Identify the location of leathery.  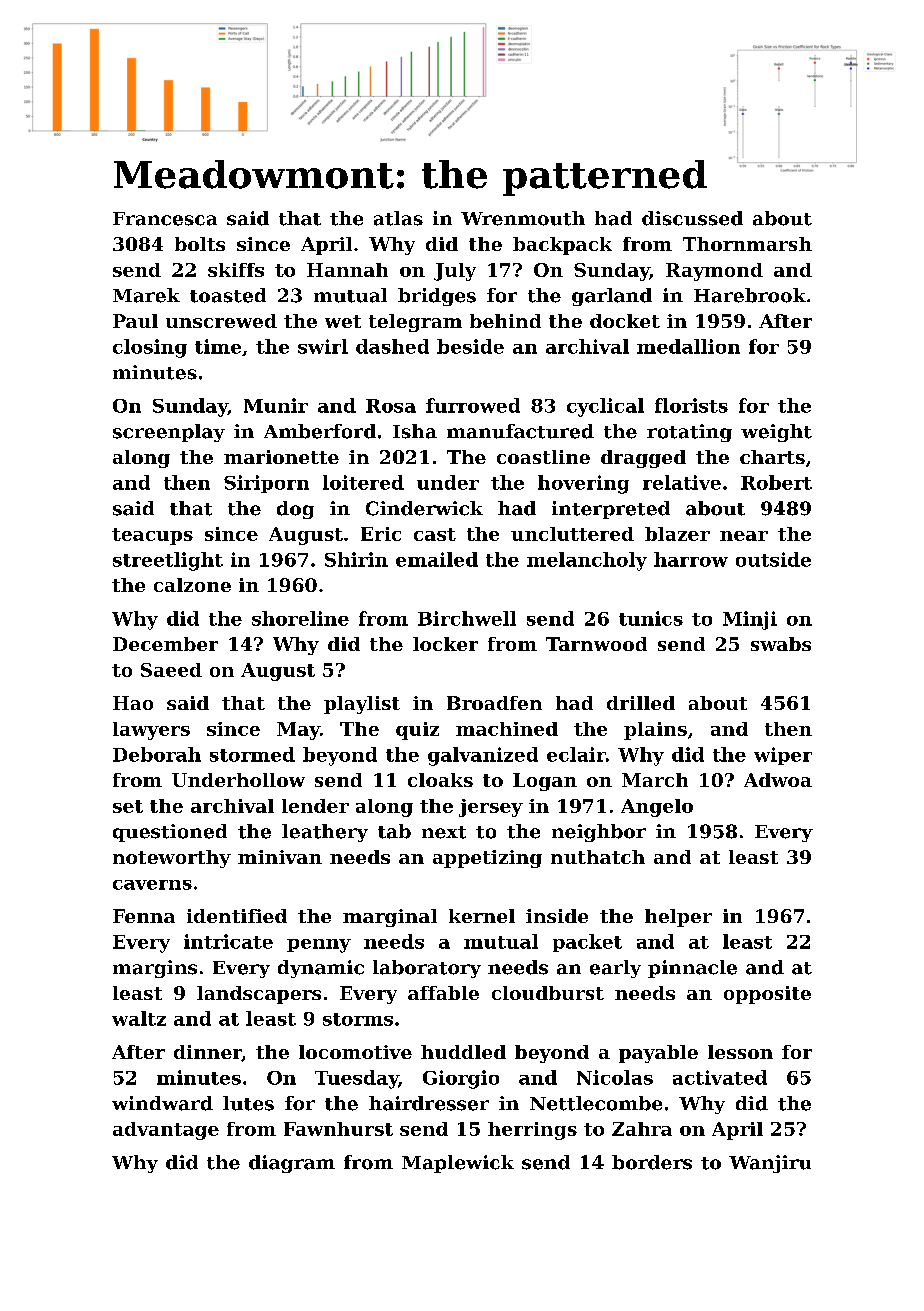
(325, 833).
